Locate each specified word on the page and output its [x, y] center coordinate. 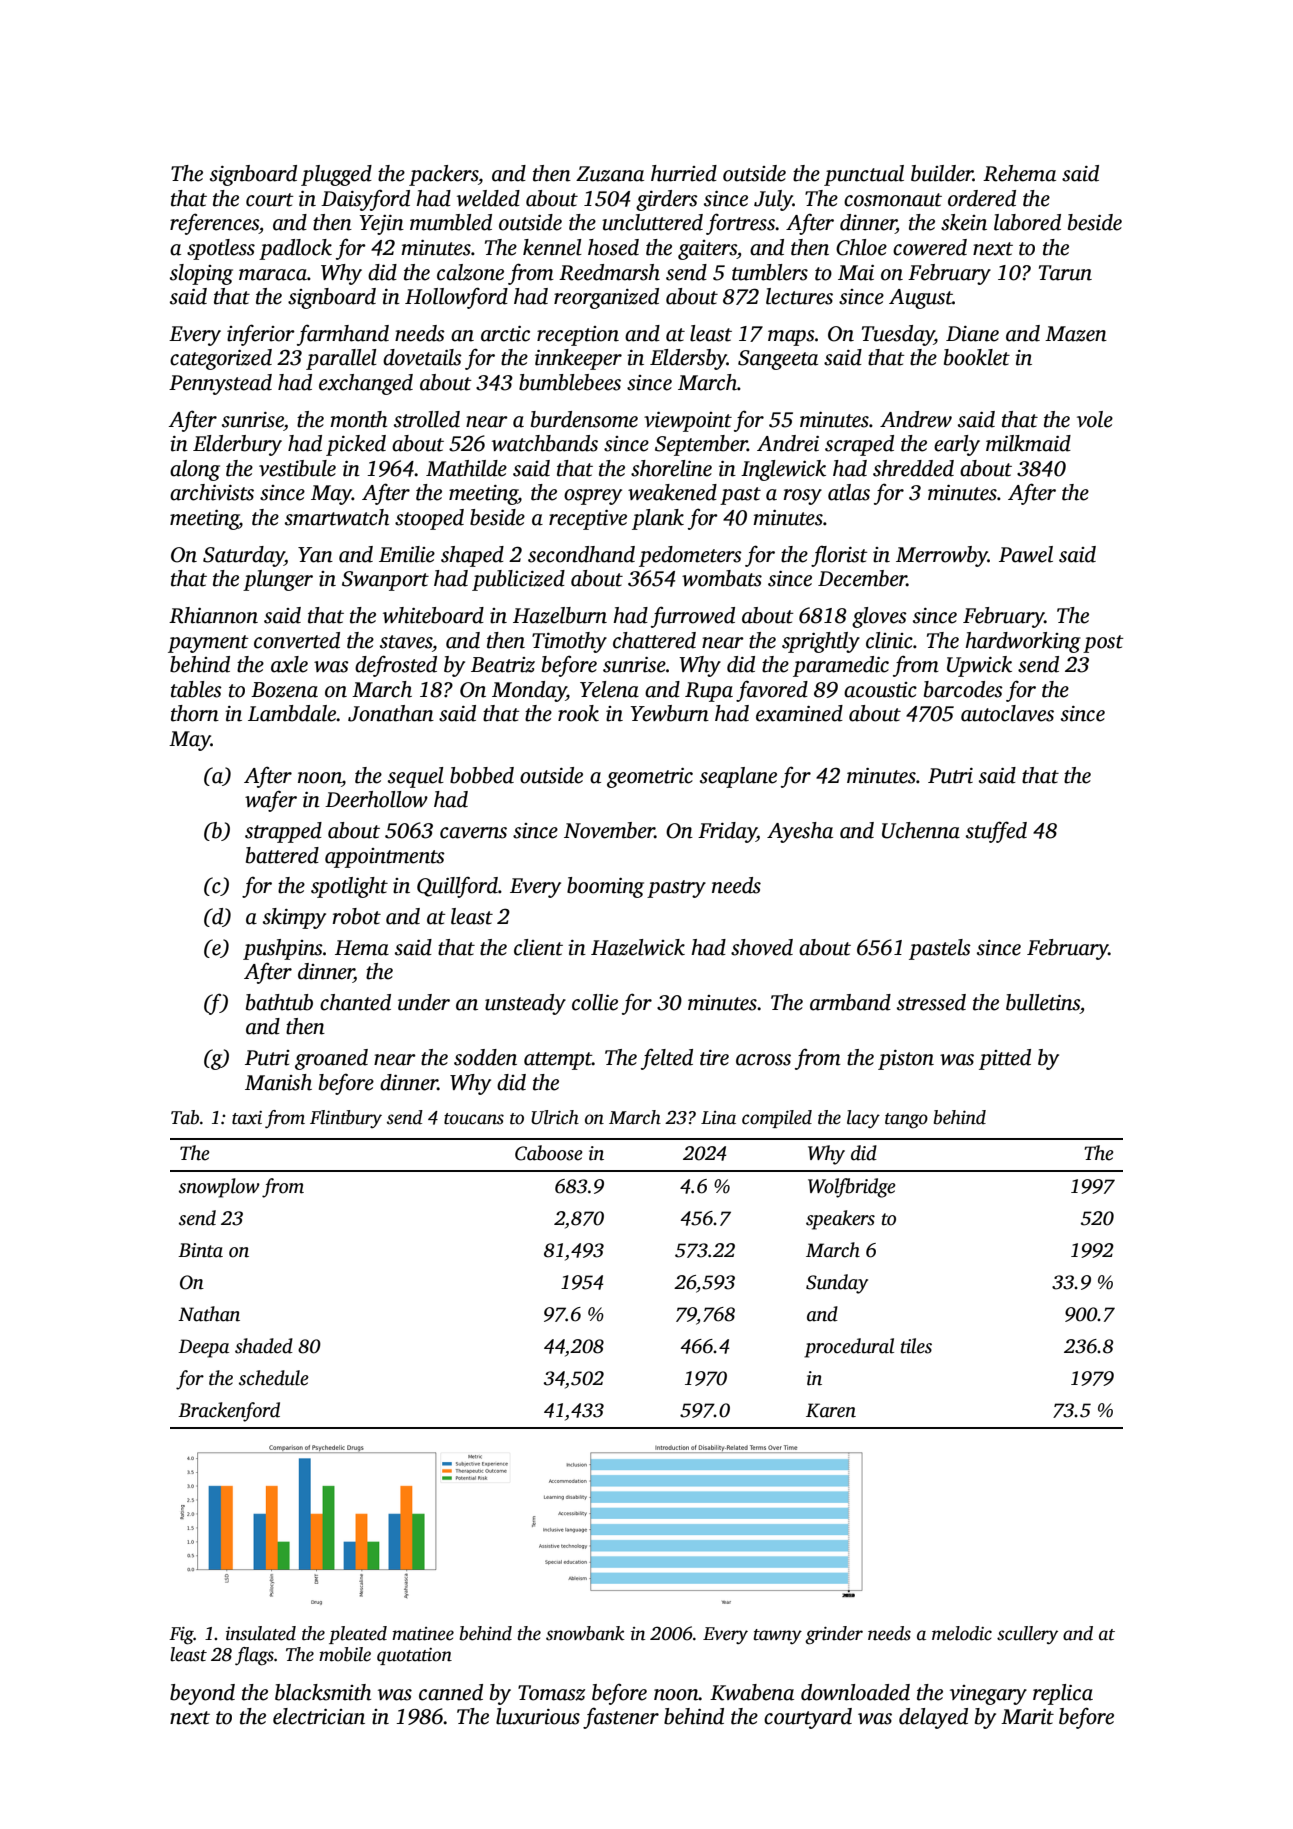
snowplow [219, 1188]
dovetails [422, 357]
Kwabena [752, 1692]
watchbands [545, 443]
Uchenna [921, 830]
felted [667, 1059]
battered [282, 855]
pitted [1005, 1059]
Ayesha [800, 832]
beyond [202, 1694]
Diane [972, 334]
